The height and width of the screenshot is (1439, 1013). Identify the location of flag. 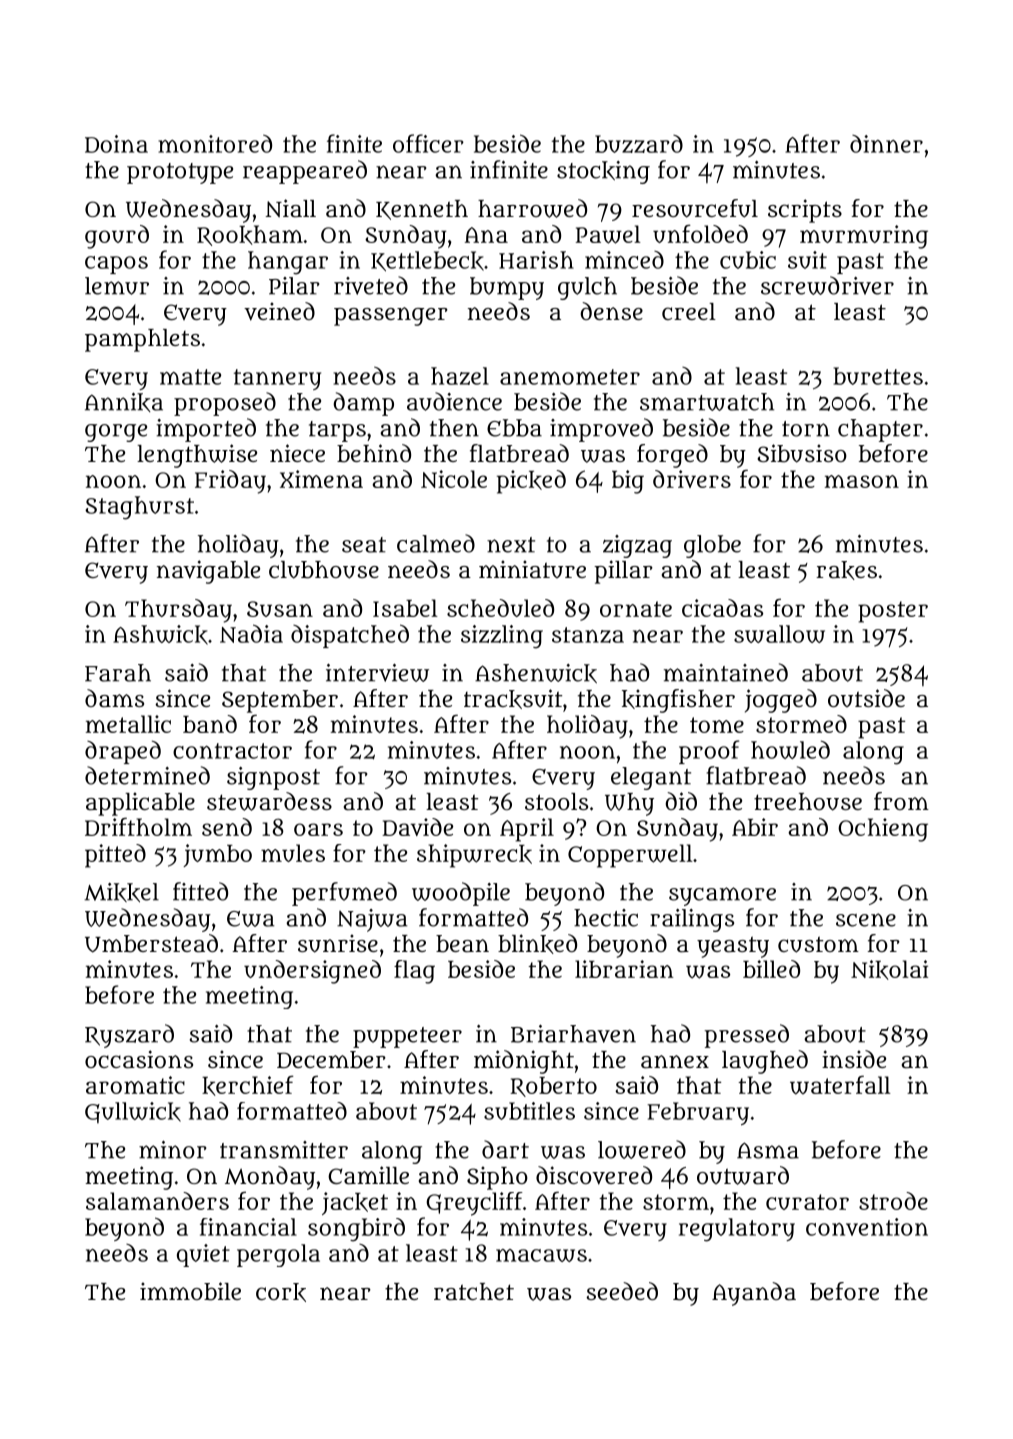
(414, 972).
